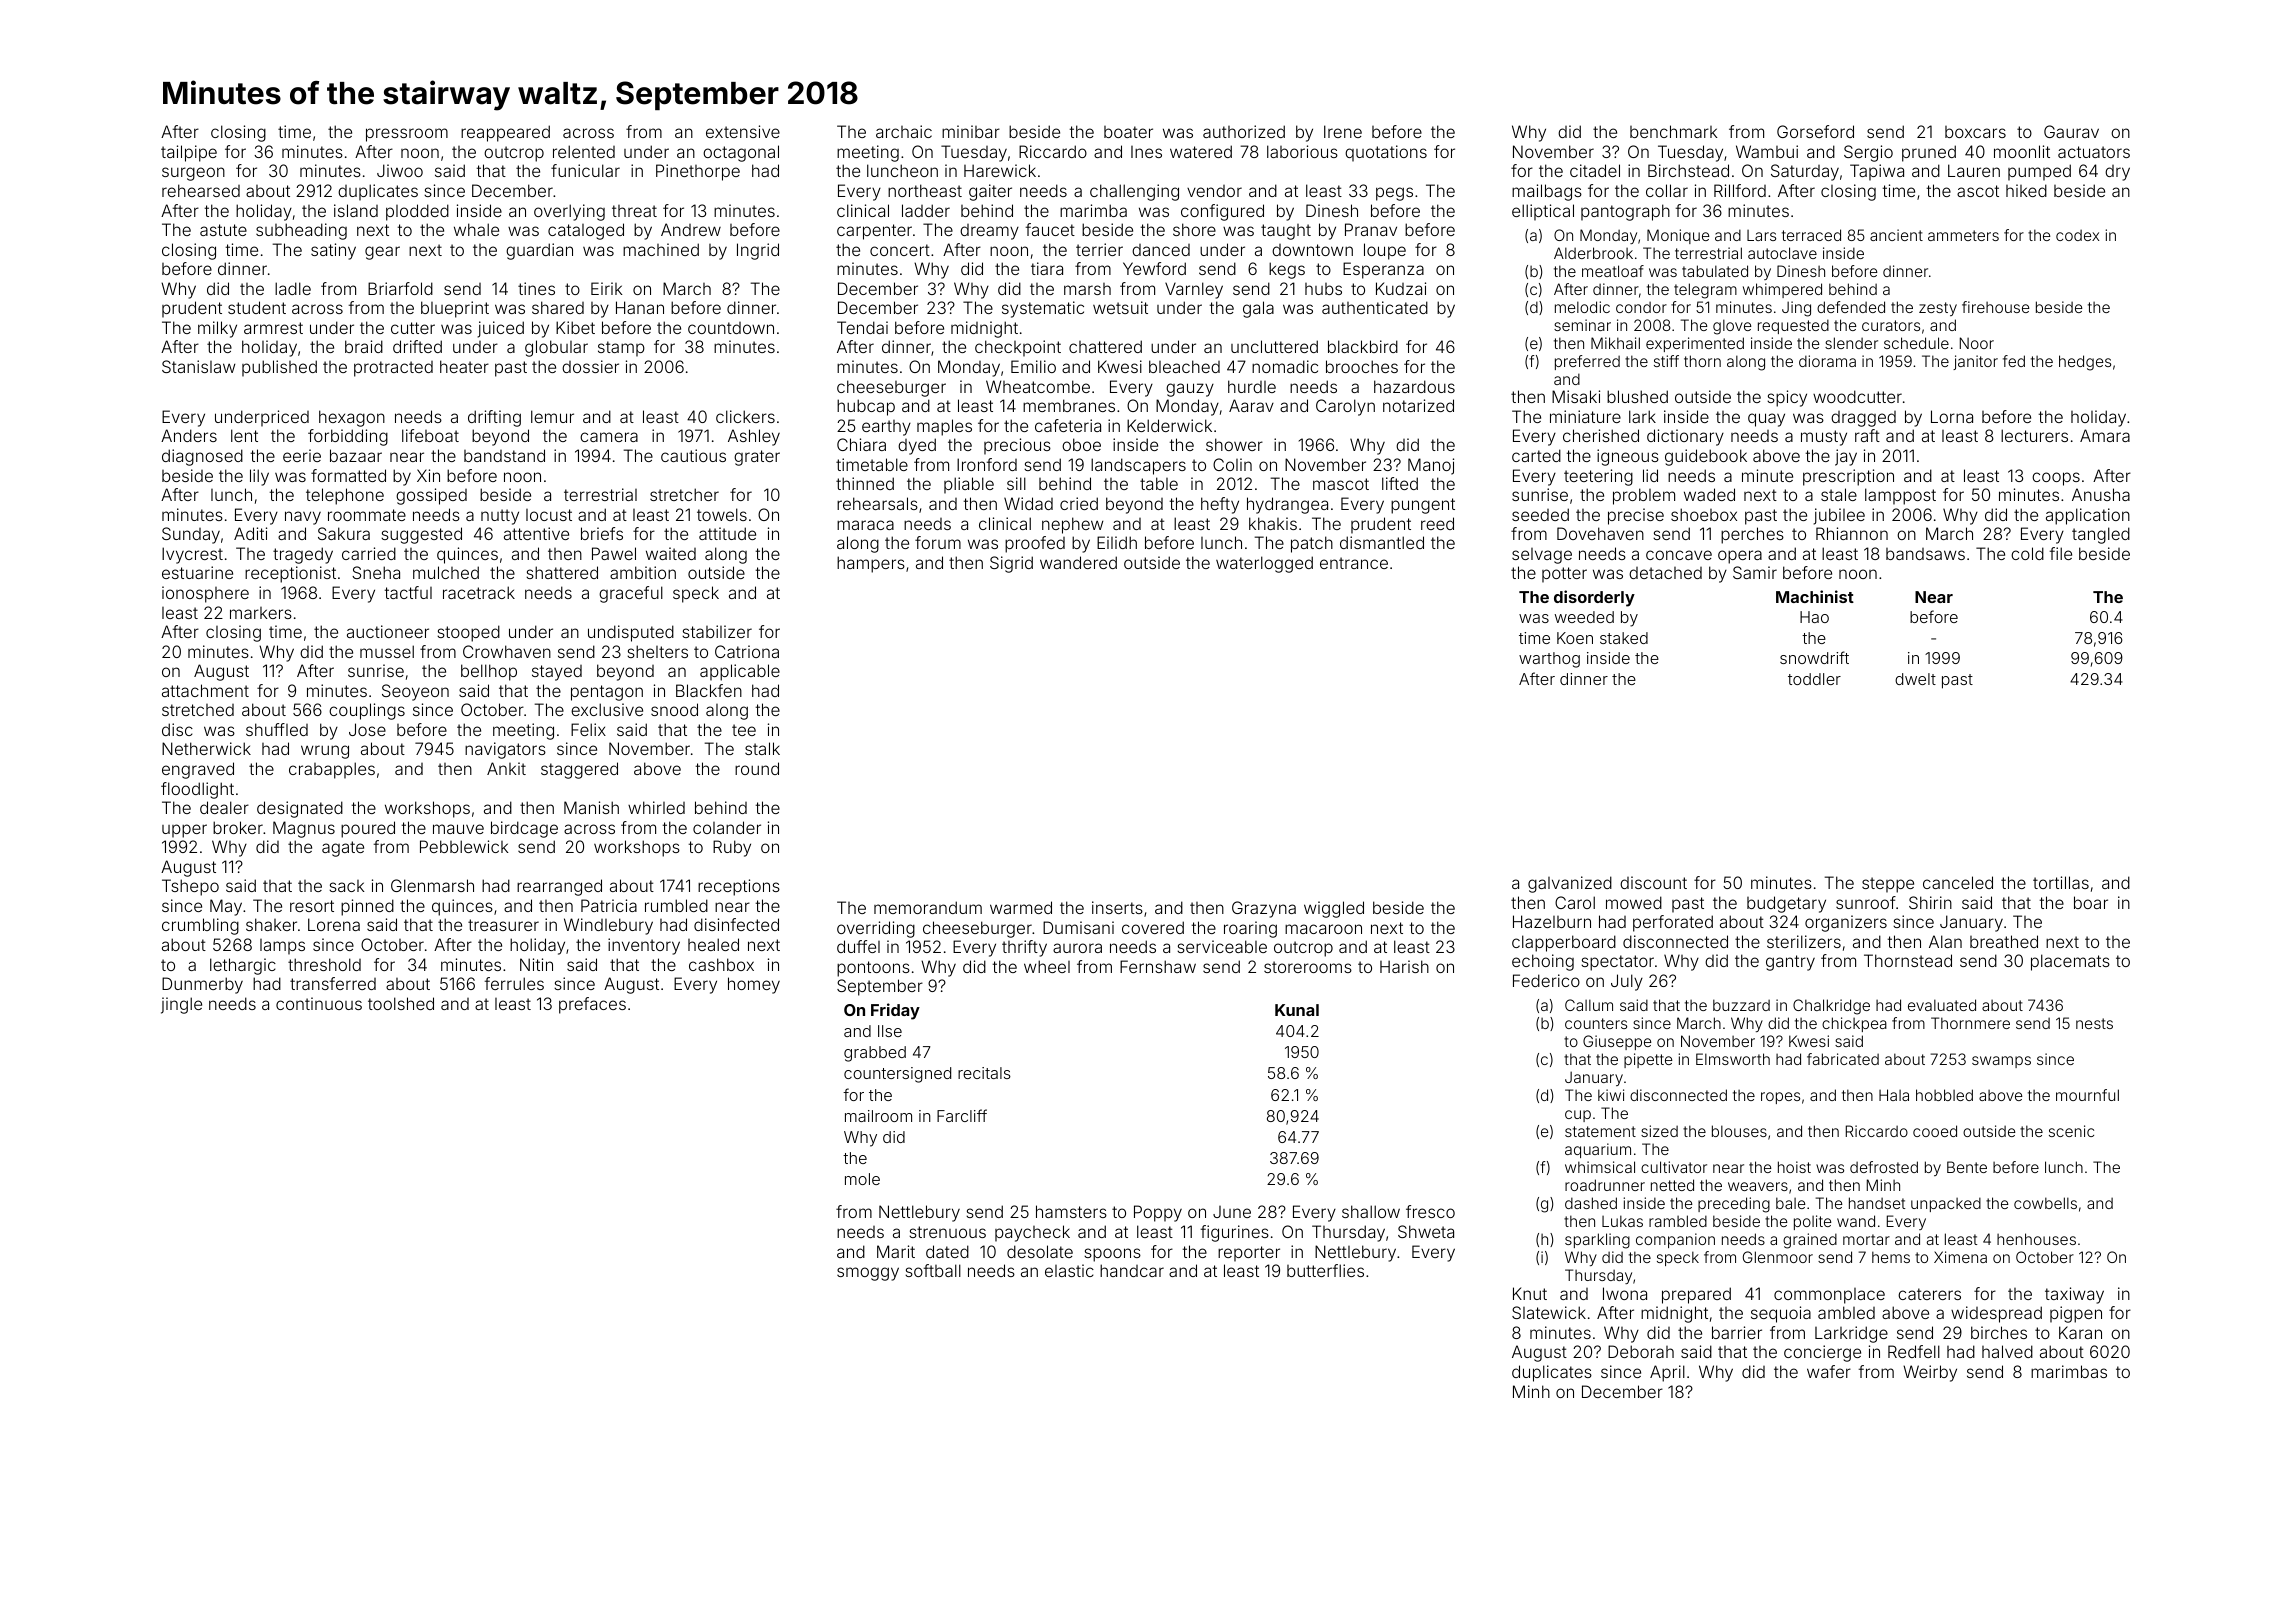  Describe the element at coordinates (1815, 131) in the document. I see `Gorseford` at that location.
